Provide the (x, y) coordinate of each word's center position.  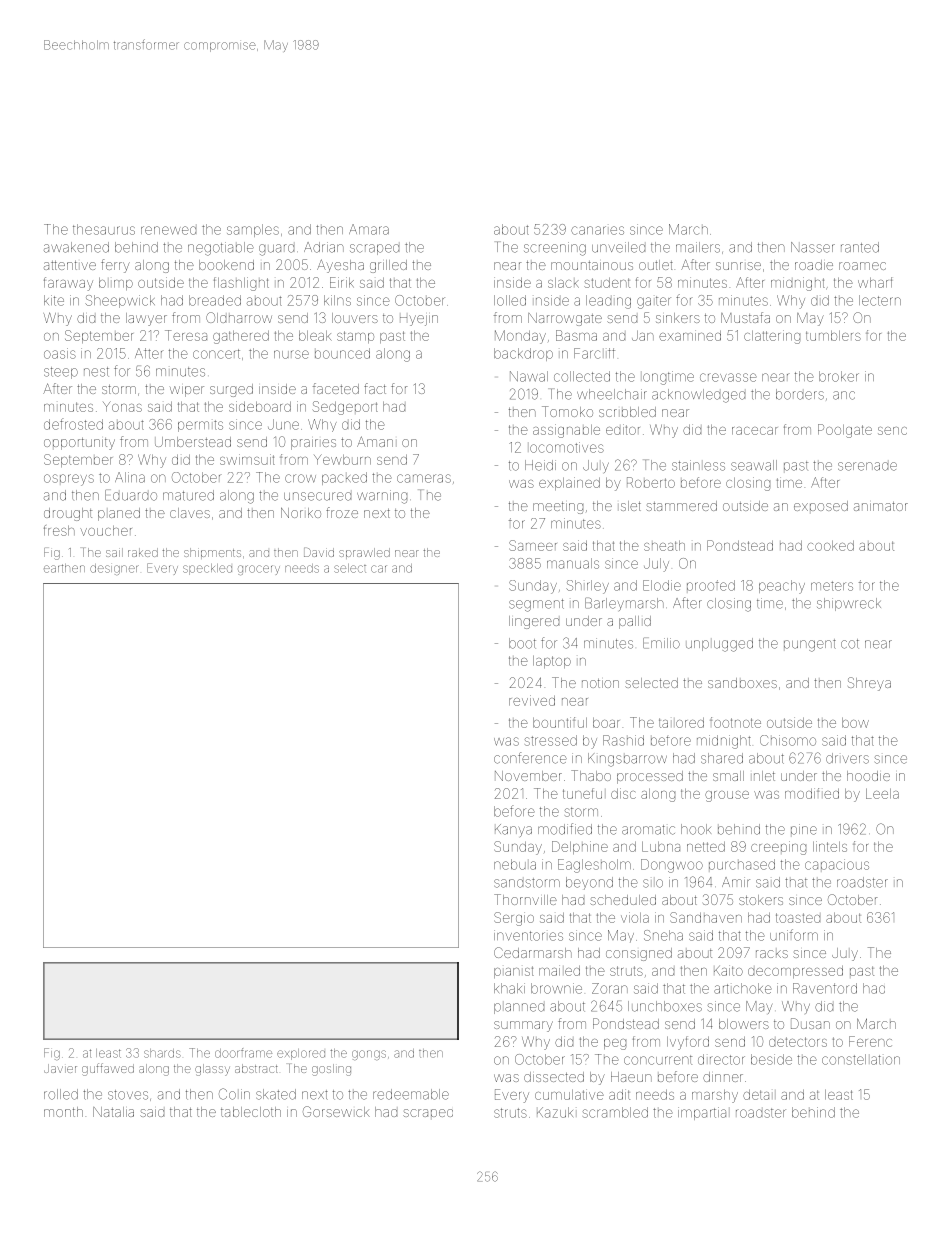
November (528, 776)
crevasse (728, 377)
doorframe (243, 1053)
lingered (534, 622)
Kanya (513, 830)
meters (832, 586)
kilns (337, 300)
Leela (882, 793)
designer (114, 569)
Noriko (301, 513)
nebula (515, 864)
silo (653, 883)
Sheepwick (120, 301)
